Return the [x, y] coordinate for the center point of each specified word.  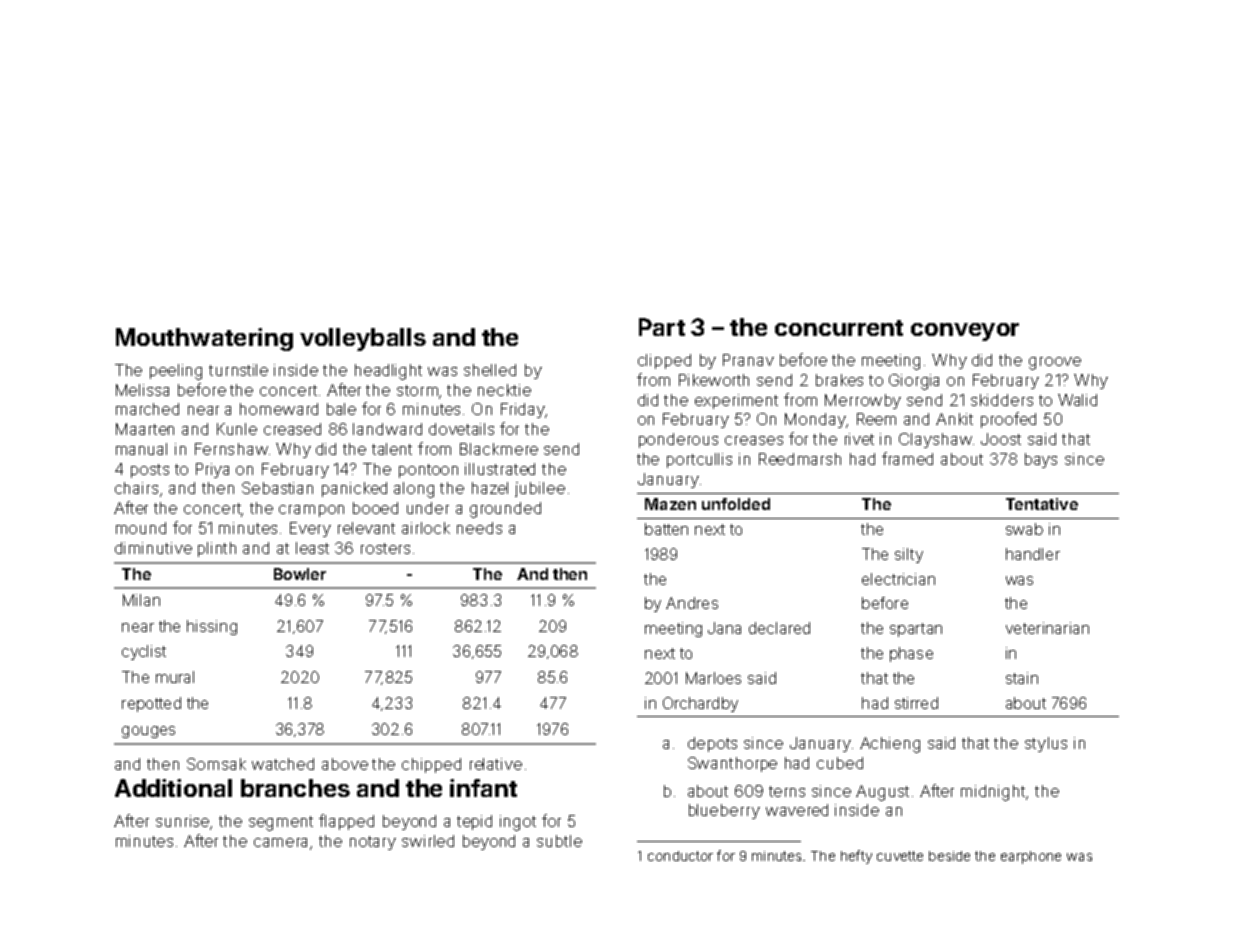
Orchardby [700, 704]
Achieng [890, 745]
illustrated [500, 469]
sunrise [183, 822]
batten [666, 529]
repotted [151, 704]
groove [1055, 363]
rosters [385, 548]
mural [175, 677]
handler [1033, 554]
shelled [490, 370]
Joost [1001, 439]
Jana [724, 628]
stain [1022, 678]
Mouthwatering [204, 339]
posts [150, 471]
